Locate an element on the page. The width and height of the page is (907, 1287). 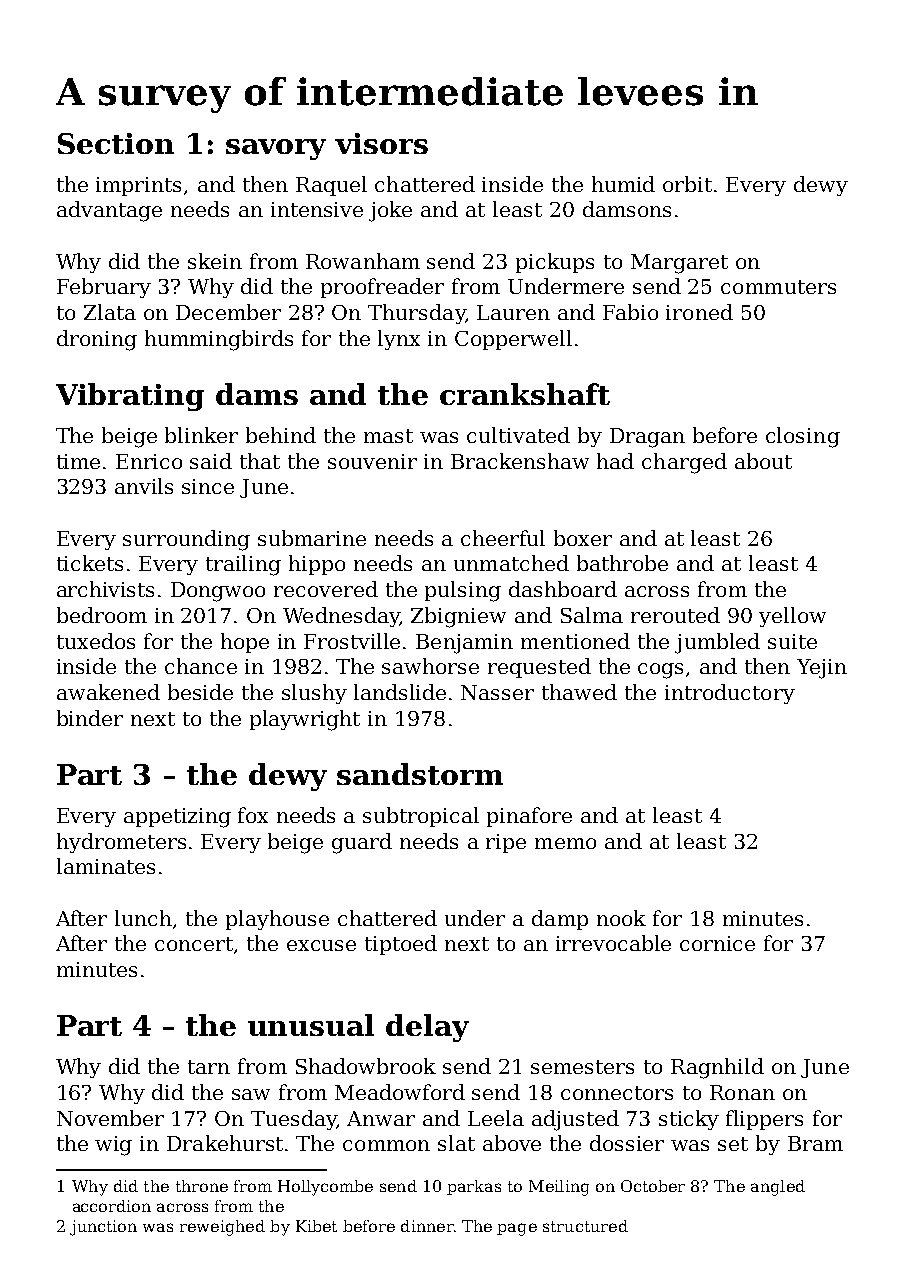
joke is located at coordinates (390, 211).
